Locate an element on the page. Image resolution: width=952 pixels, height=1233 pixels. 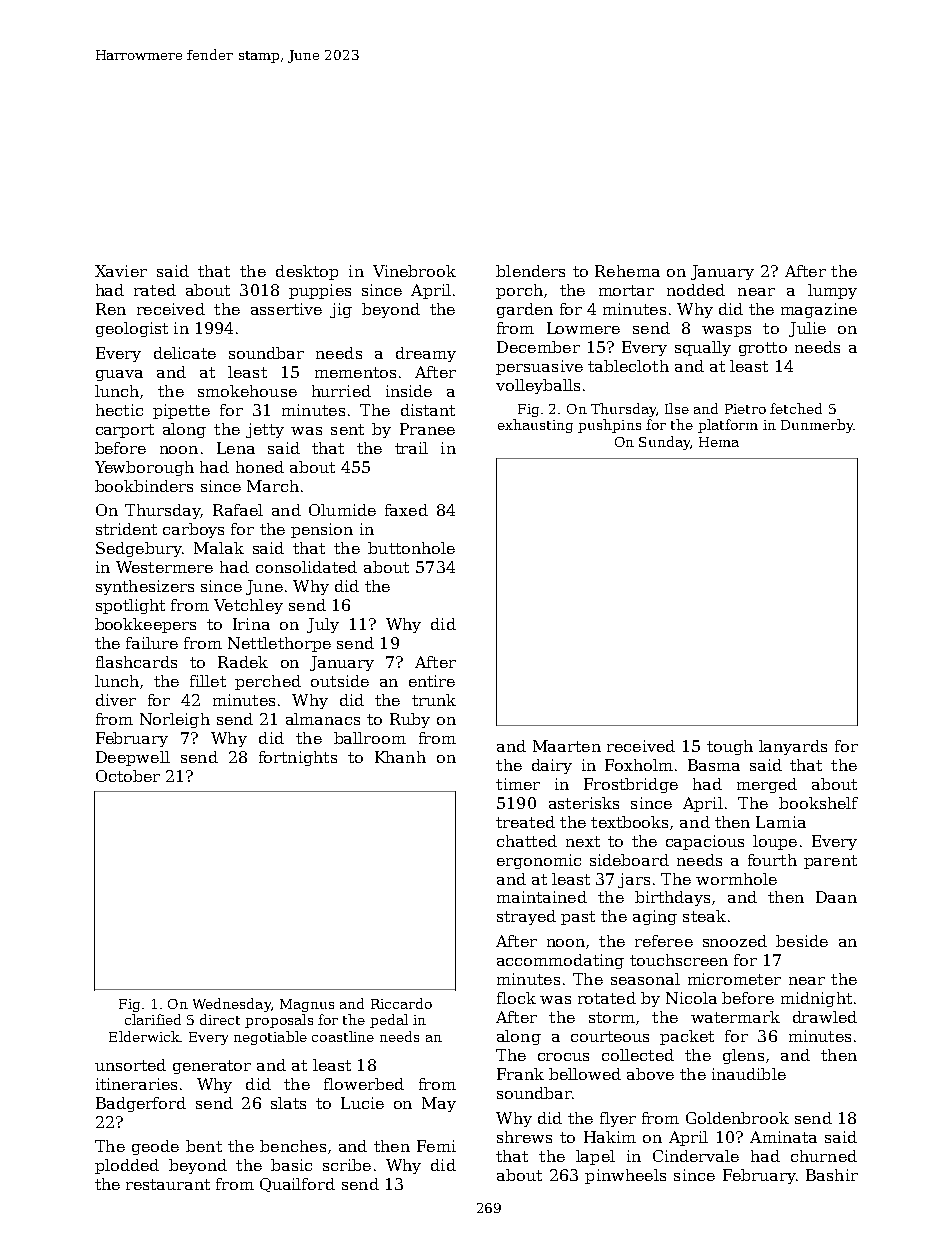
Sedgebury is located at coordinates (139, 549).
